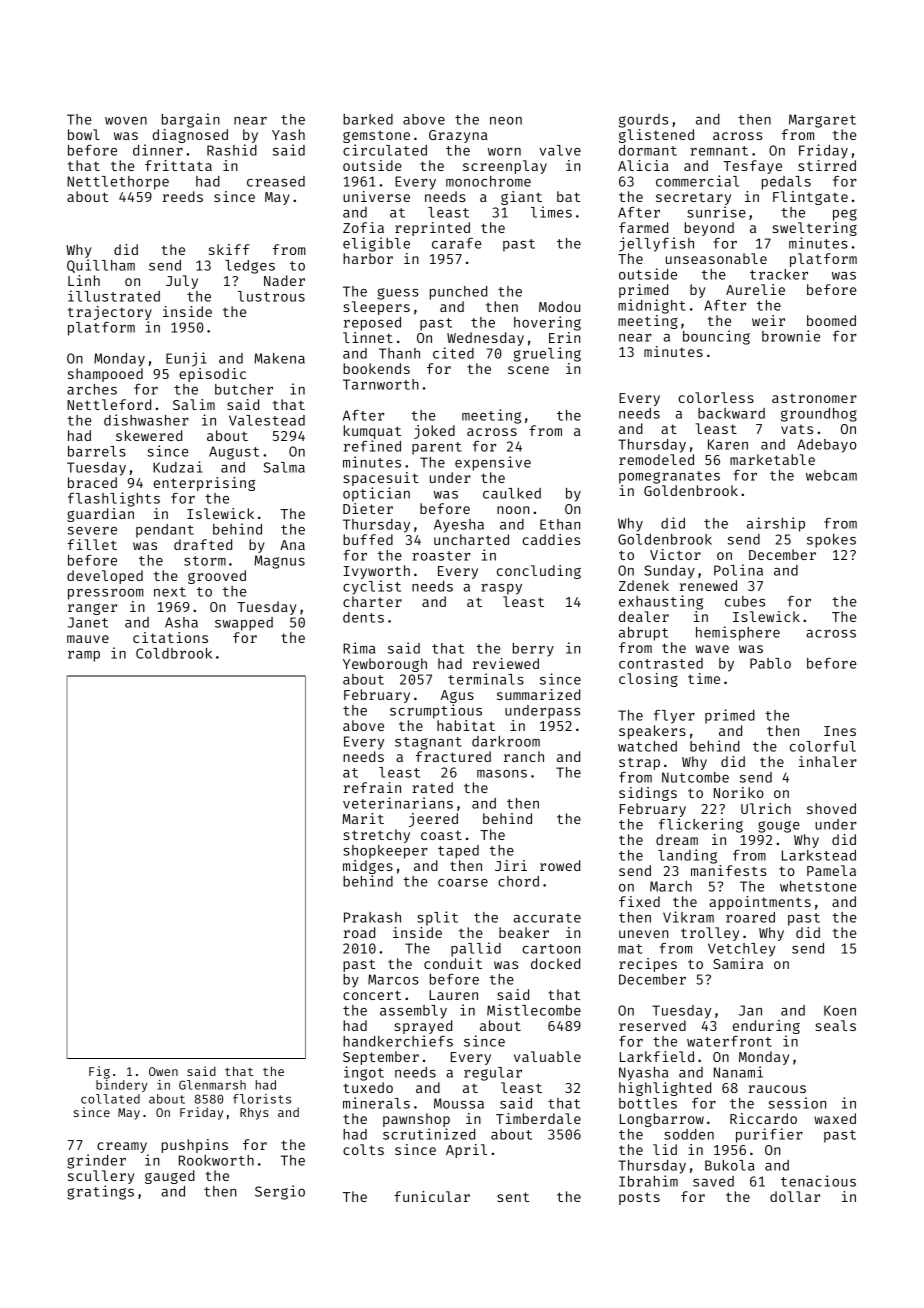 Image resolution: width=924 pixels, height=1308 pixels. What do you see at coordinates (363, 227) in the screenshot?
I see `Zofia` at bounding box center [363, 227].
